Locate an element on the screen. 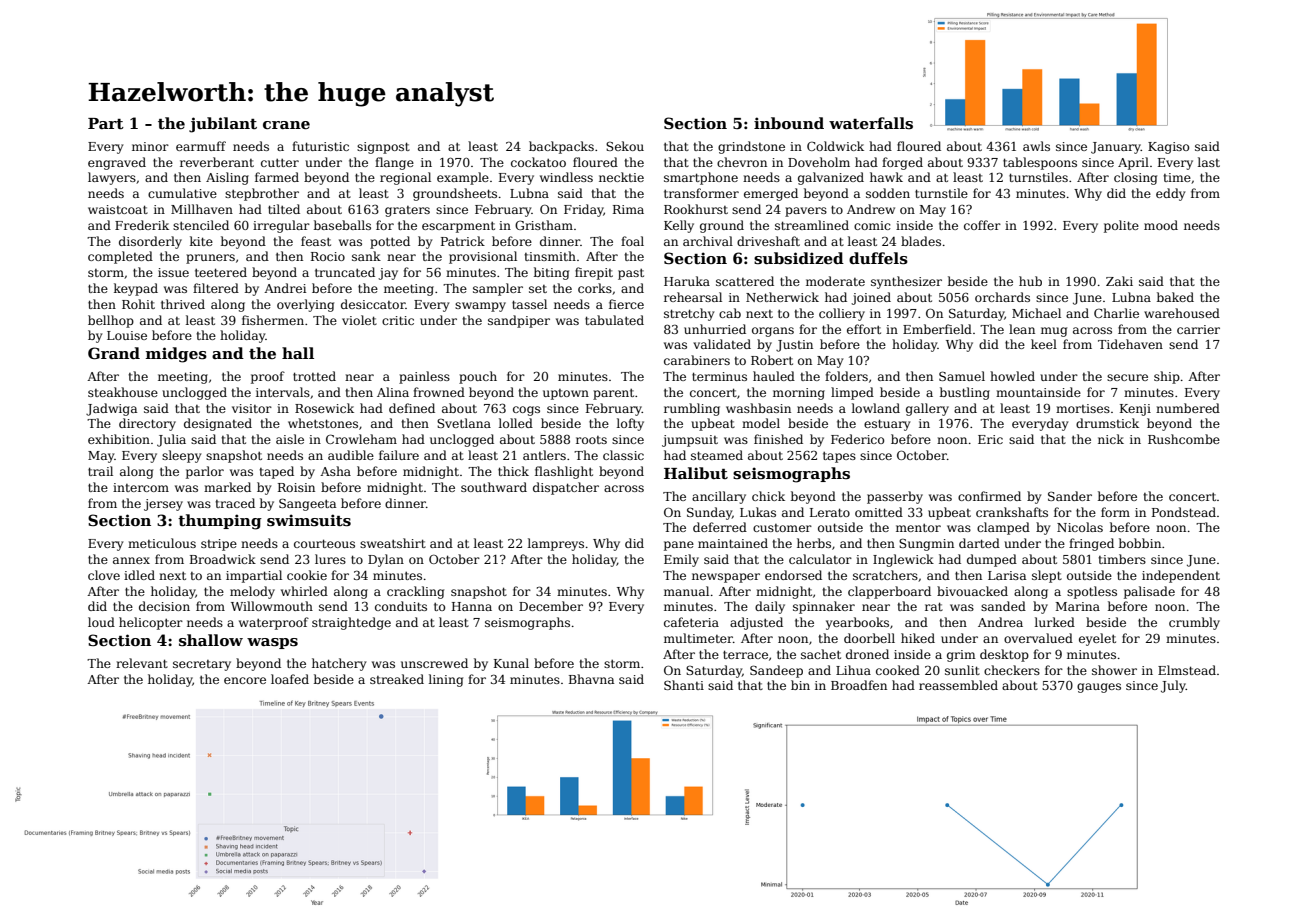 The width and height of the screenshot is (1308, 924). pane is located at coordinates (679, 546).
